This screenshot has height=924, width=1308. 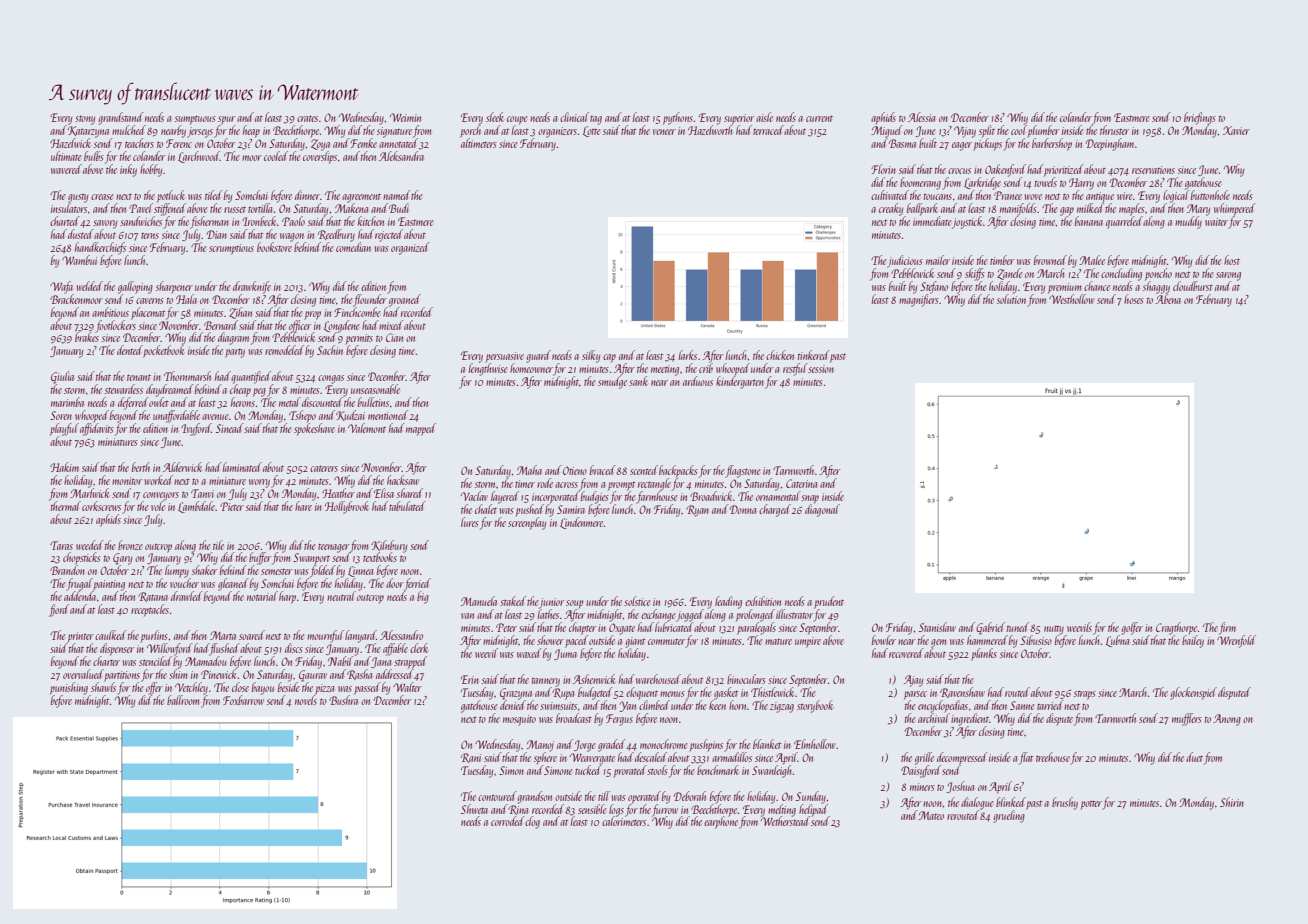 What do you see at coordinates (540, 746) in the screenshot?
I see `Manoj` at bounding box center [540, 746].
